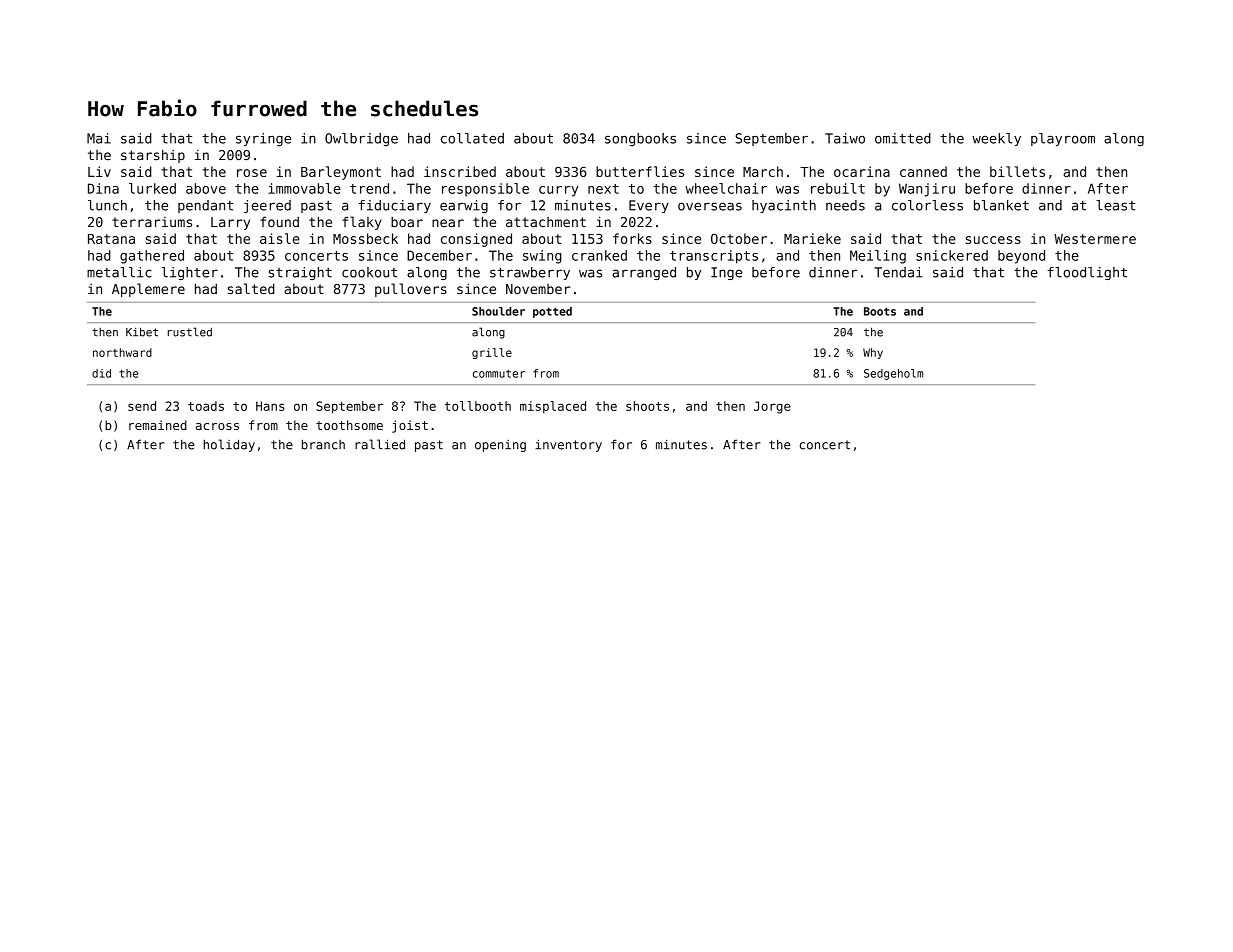 Image resolution: width=1233 pixels, height=952 pixels. I want to click on Owlbridge, so click(361, 140).
